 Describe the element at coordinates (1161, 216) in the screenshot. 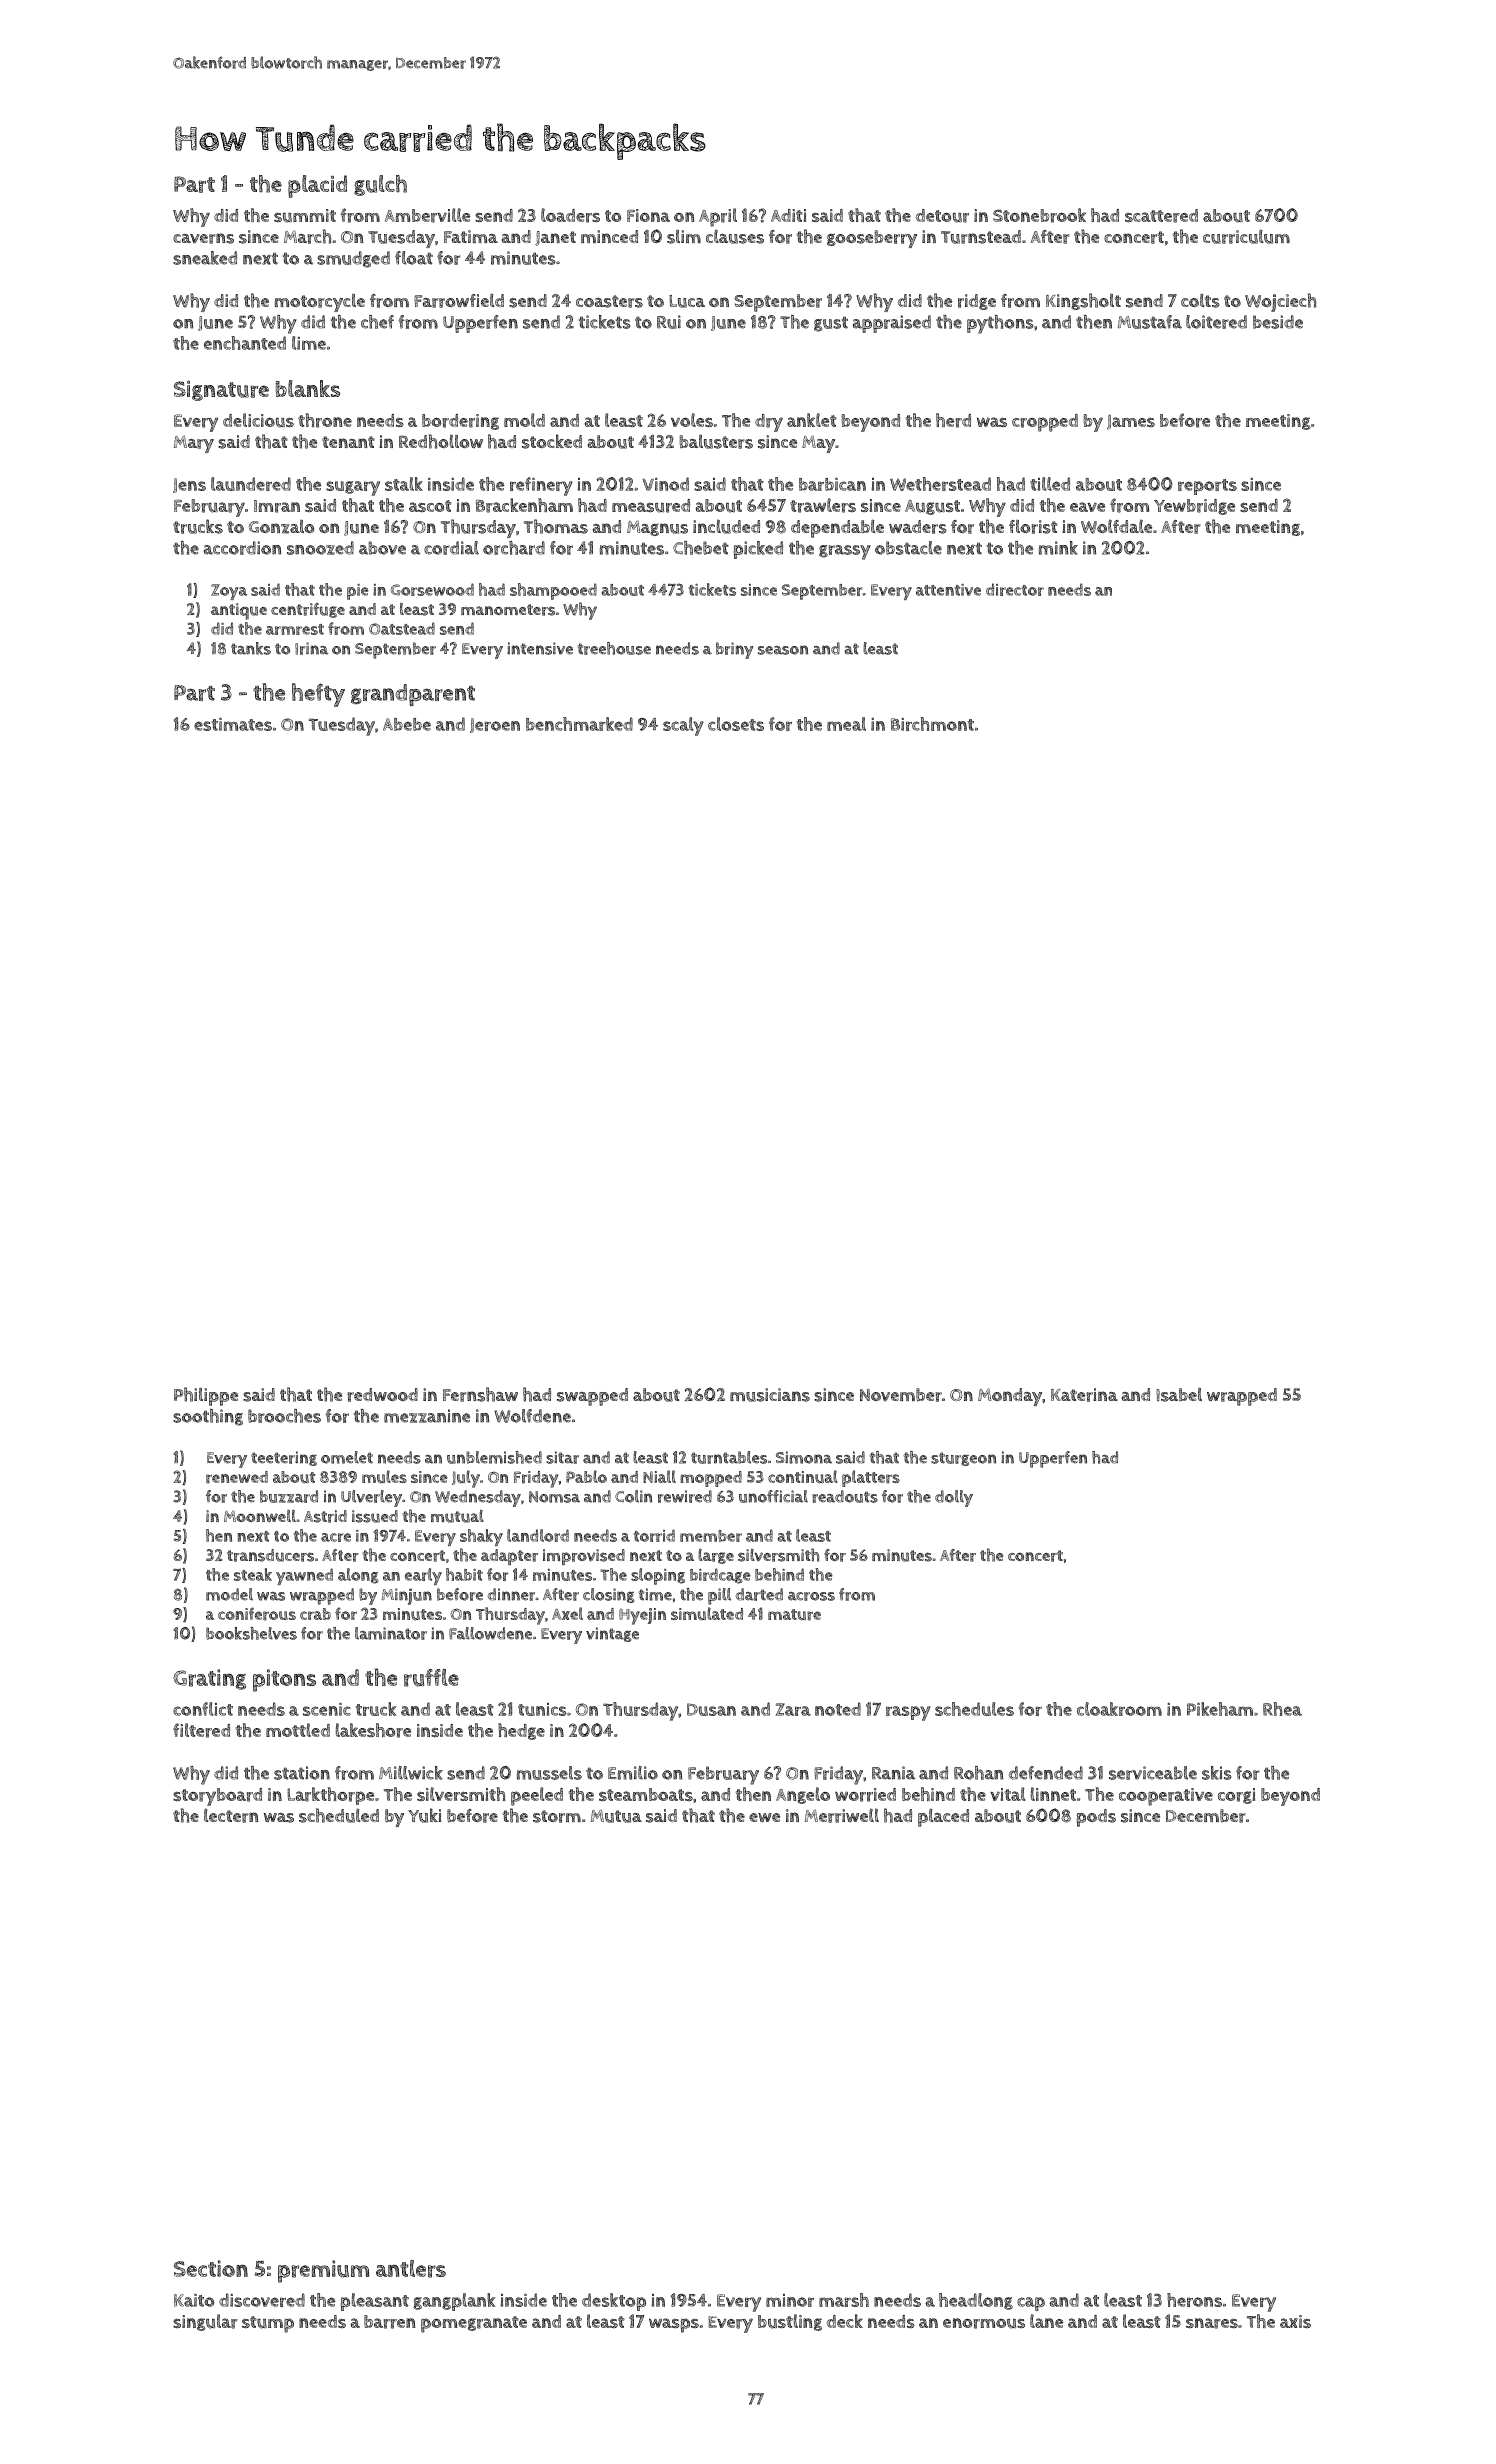

I see `scattered` at that location.
